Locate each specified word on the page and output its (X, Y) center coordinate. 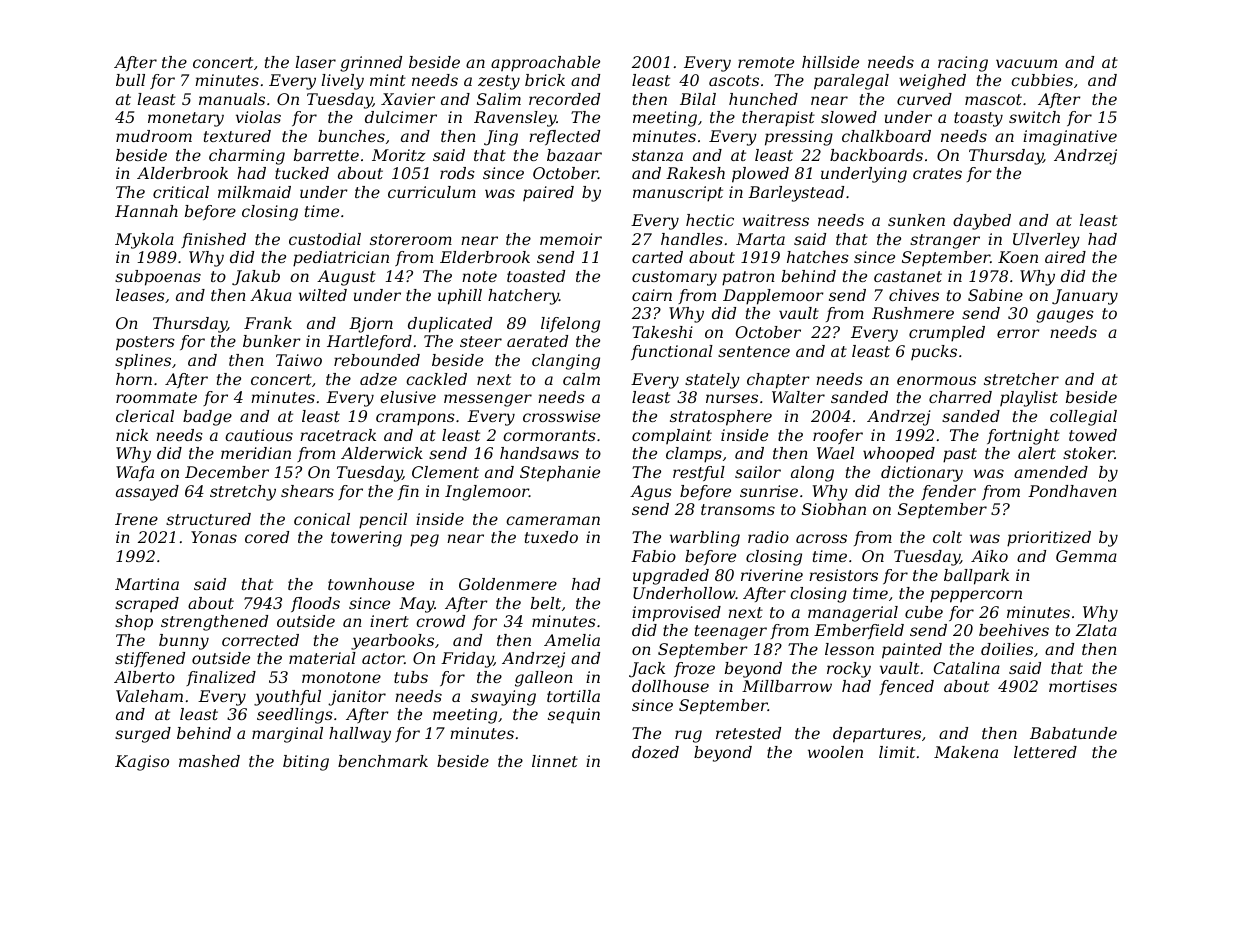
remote (766, 62)
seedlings (295, 716)
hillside (830, 62)
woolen (835, 752)
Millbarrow (787, 686)
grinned (371, 64)
